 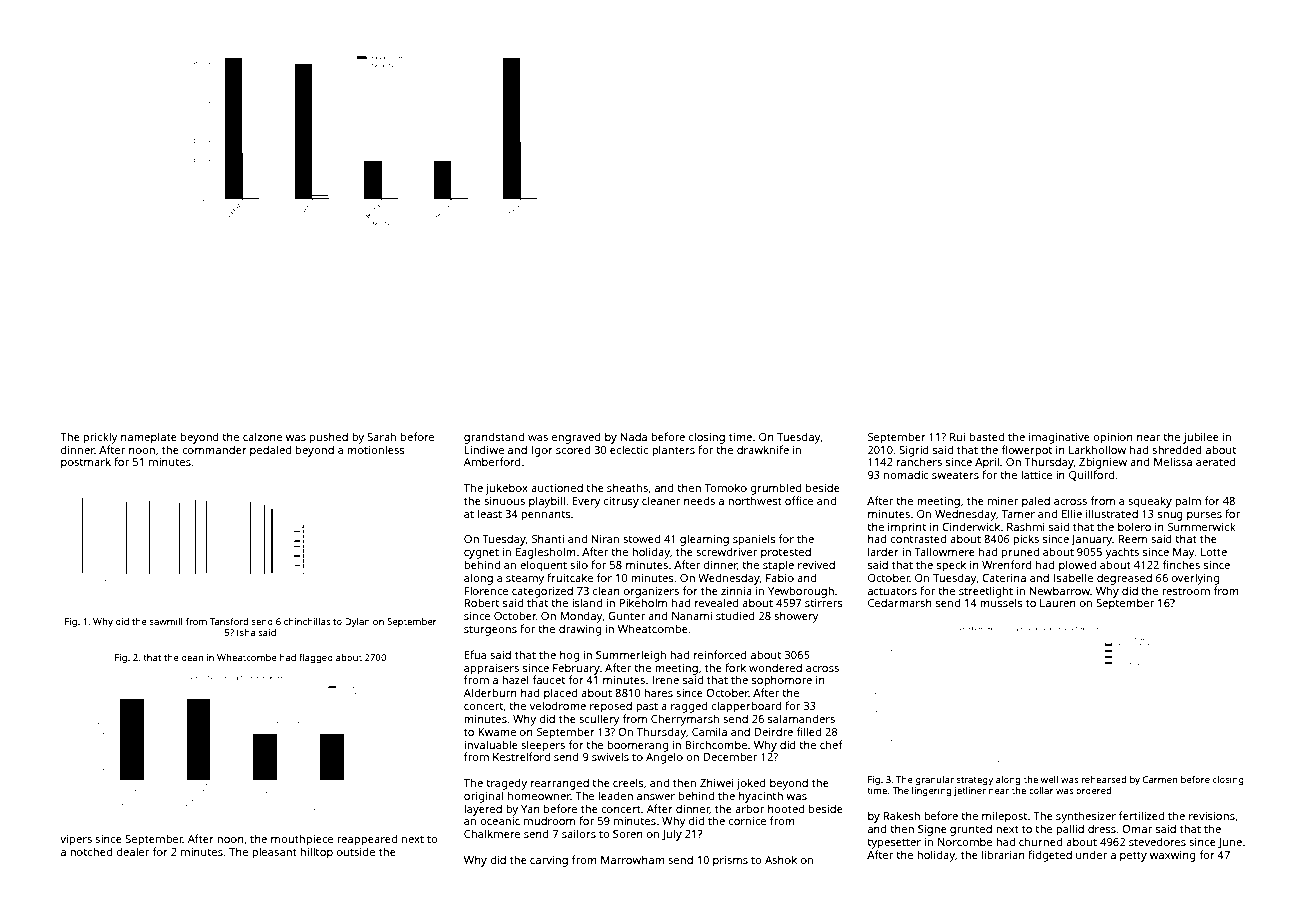 What do you see at coordinates (1058, 603) in the image?
I see `Lauren` at bounding box center [1058, 603].
